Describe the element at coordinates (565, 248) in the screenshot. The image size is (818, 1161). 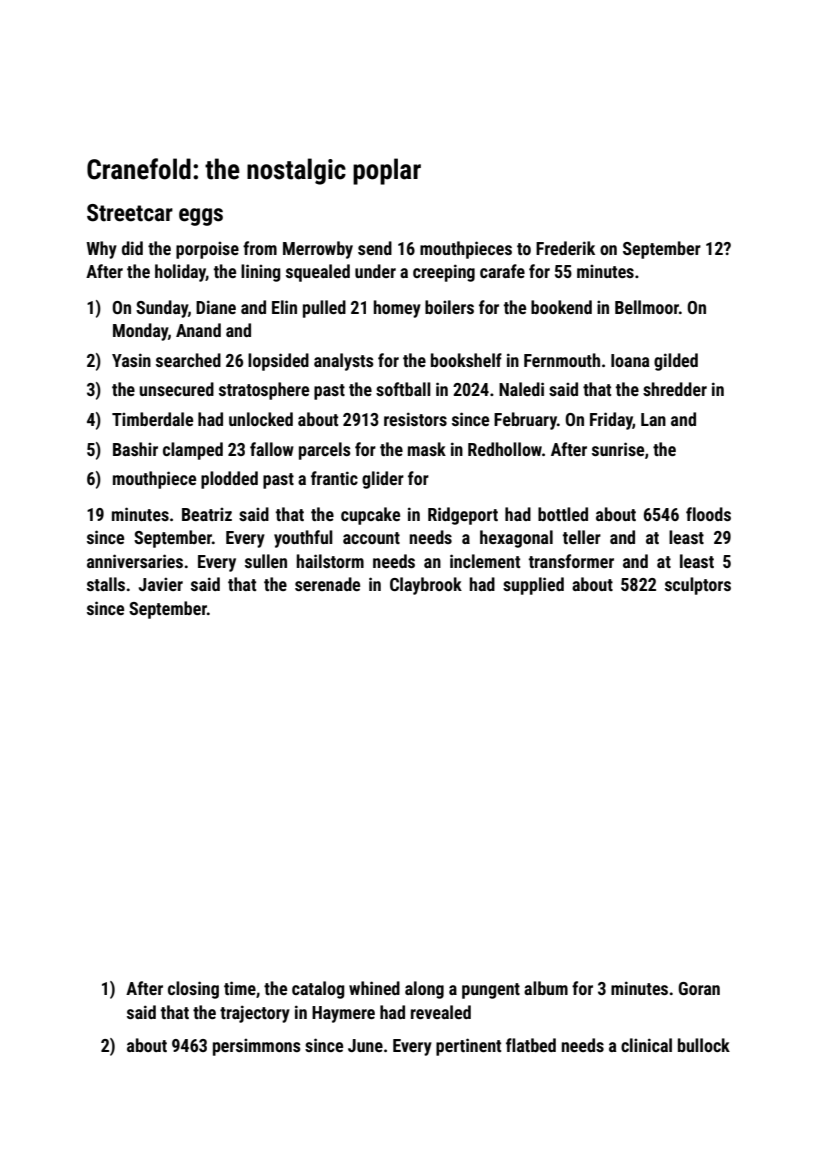
I see `Frederik` at that location.
